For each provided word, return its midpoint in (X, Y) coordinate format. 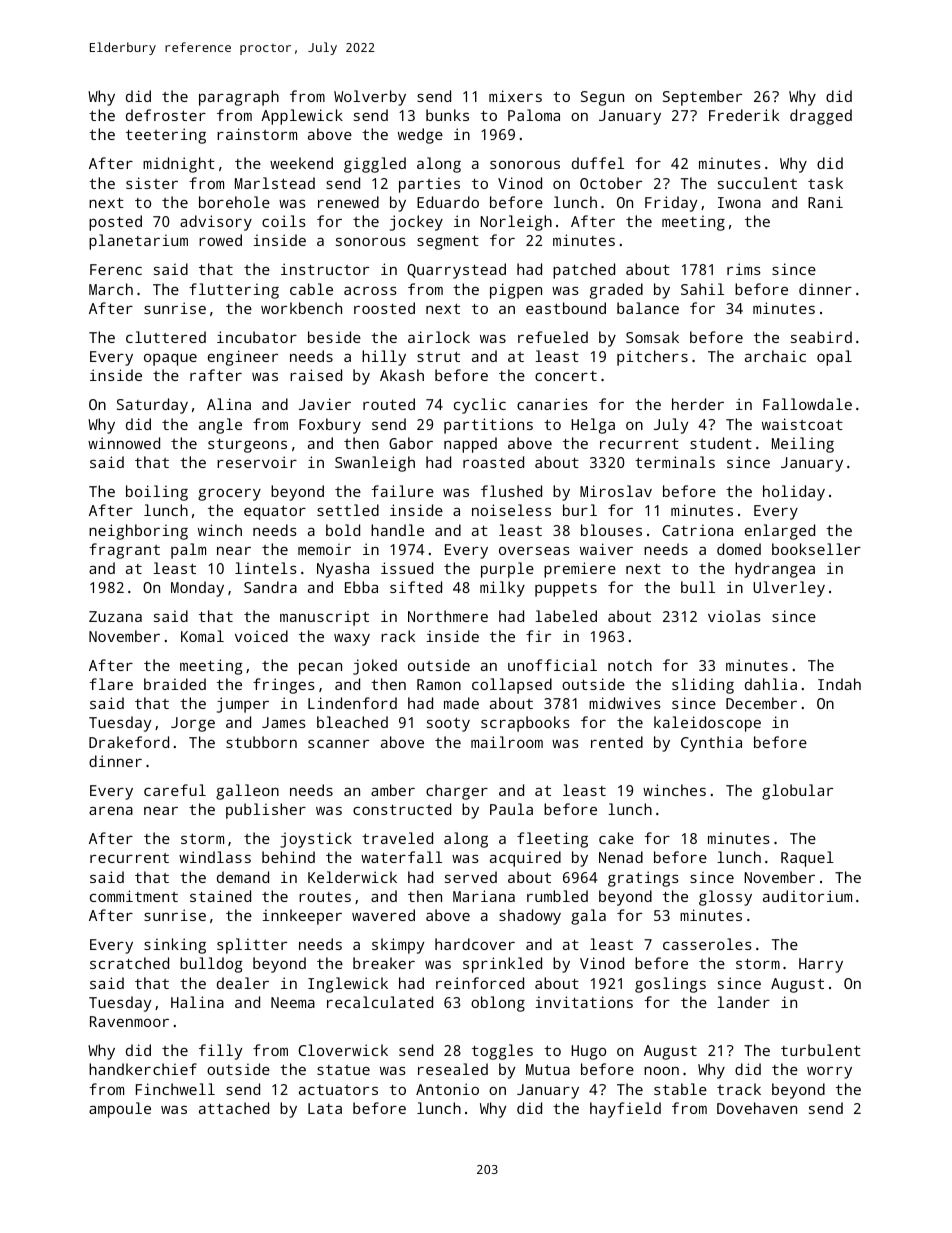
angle (220, 426)
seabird (821, 337)
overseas (534, 550)
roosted (384, 308)
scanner (338, 743)
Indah (839, 684)
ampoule (120, 1110)
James (284, 722)
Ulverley (789, 589)
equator (275, 512)
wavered (383, 915)
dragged (821, 117)
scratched (129, 963)
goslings (670, 985)
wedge (420, 136)
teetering (166, 136)
